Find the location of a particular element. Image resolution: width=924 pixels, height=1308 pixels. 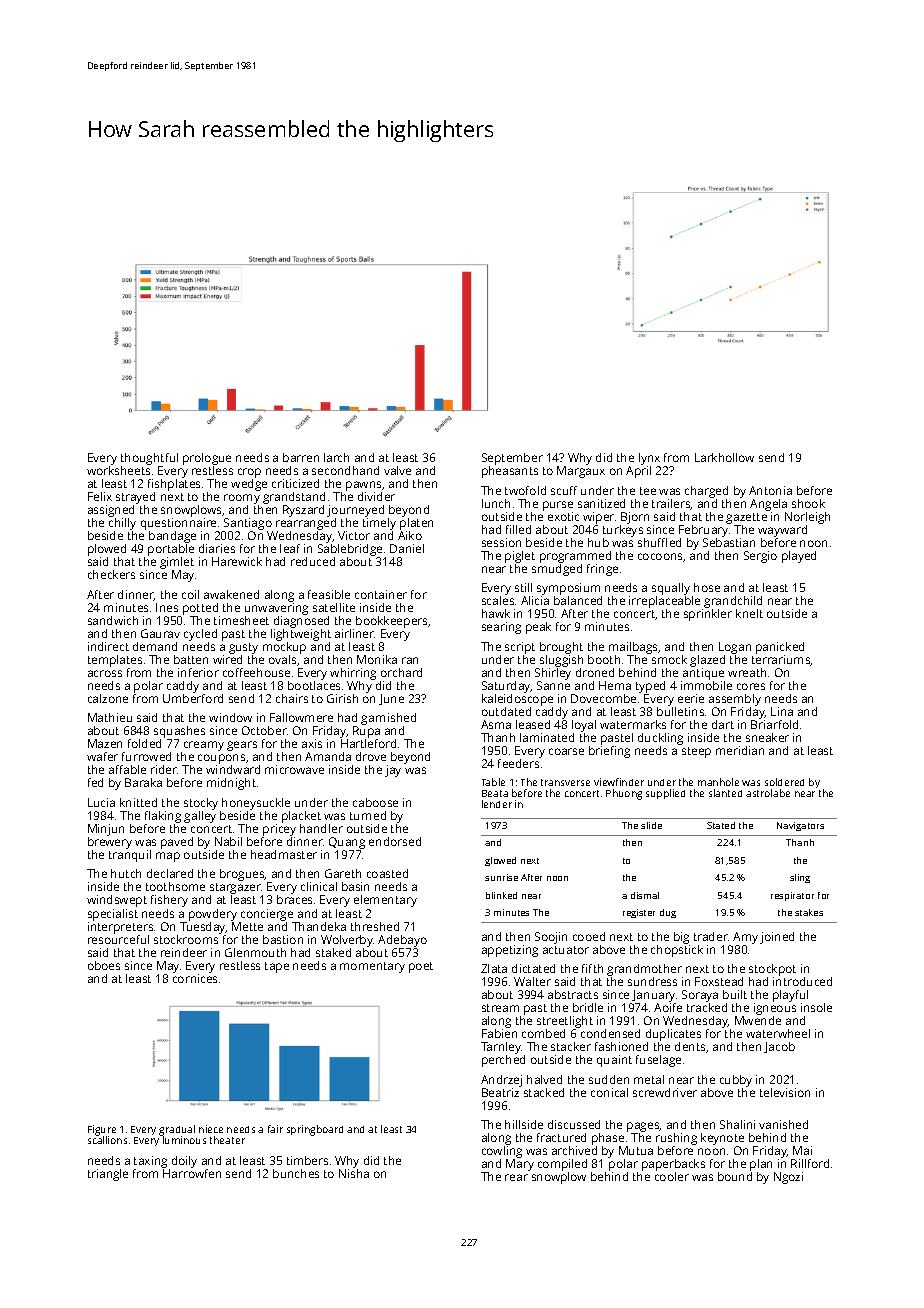

respirator is located at coordinates (792, 896).
